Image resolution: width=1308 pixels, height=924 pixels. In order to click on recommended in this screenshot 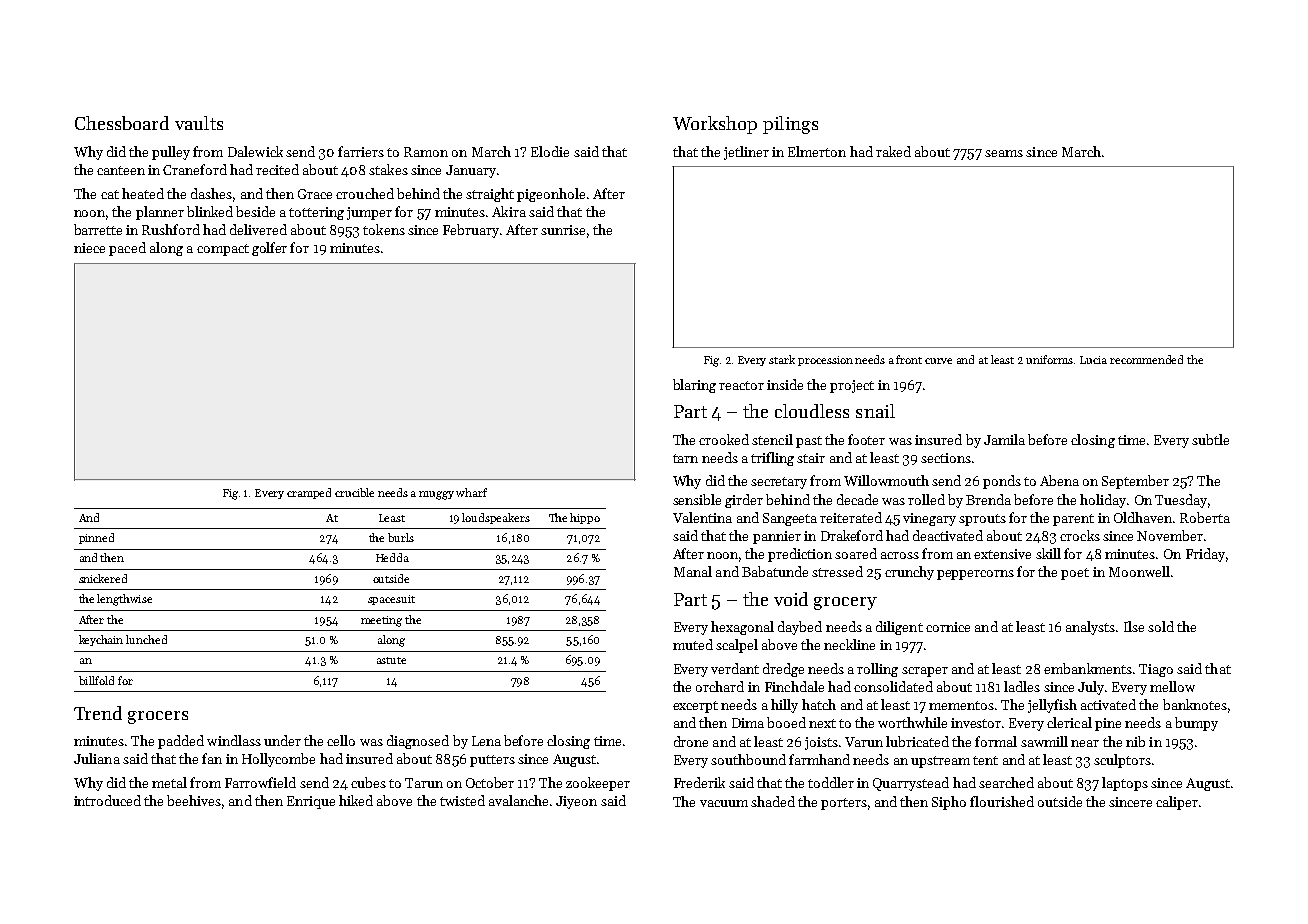, I will do `click(1146, 359)`.
